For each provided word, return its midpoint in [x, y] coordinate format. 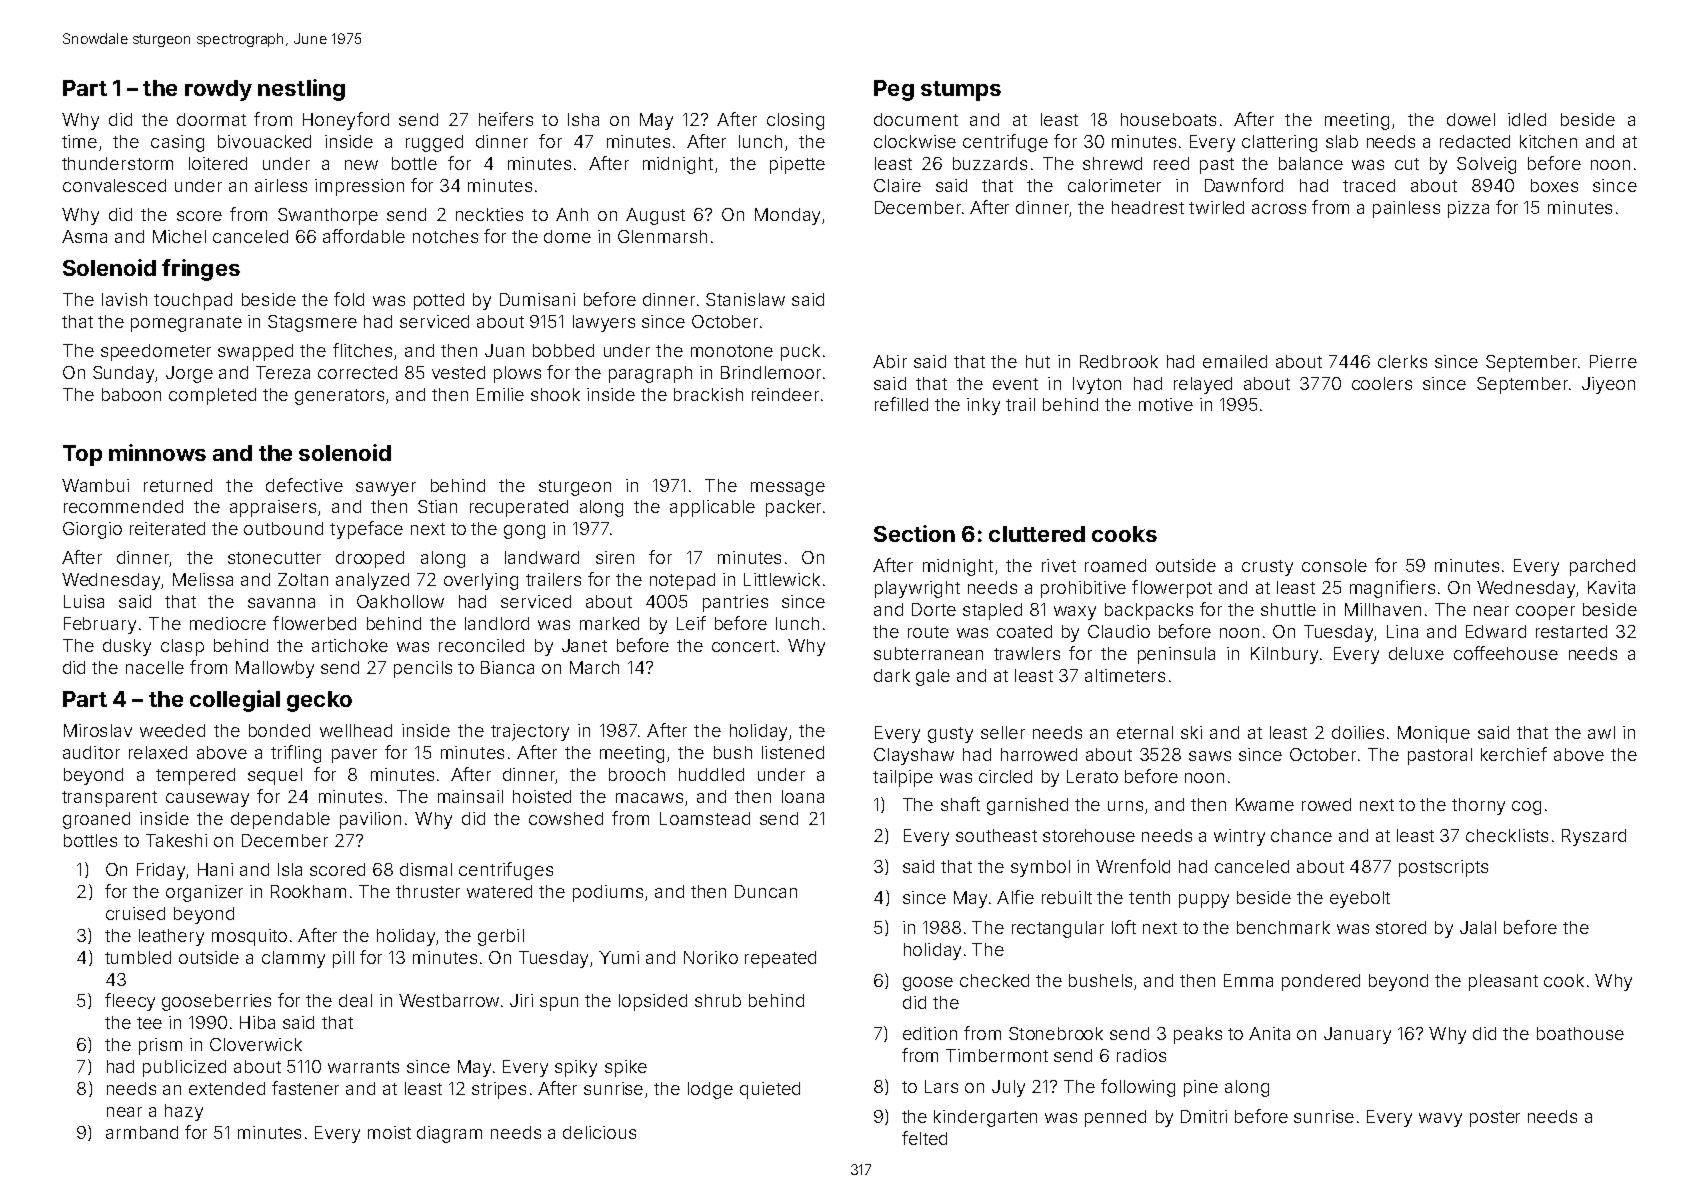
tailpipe [903, 778]
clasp [182, 647]
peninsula [1176, 655]
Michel [179, 236]
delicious [599, 1132]
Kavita [1611, 587]
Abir [890, 361]
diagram [449, 1134]
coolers [1382, 383]
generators [339, 397]
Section [914, 533]
